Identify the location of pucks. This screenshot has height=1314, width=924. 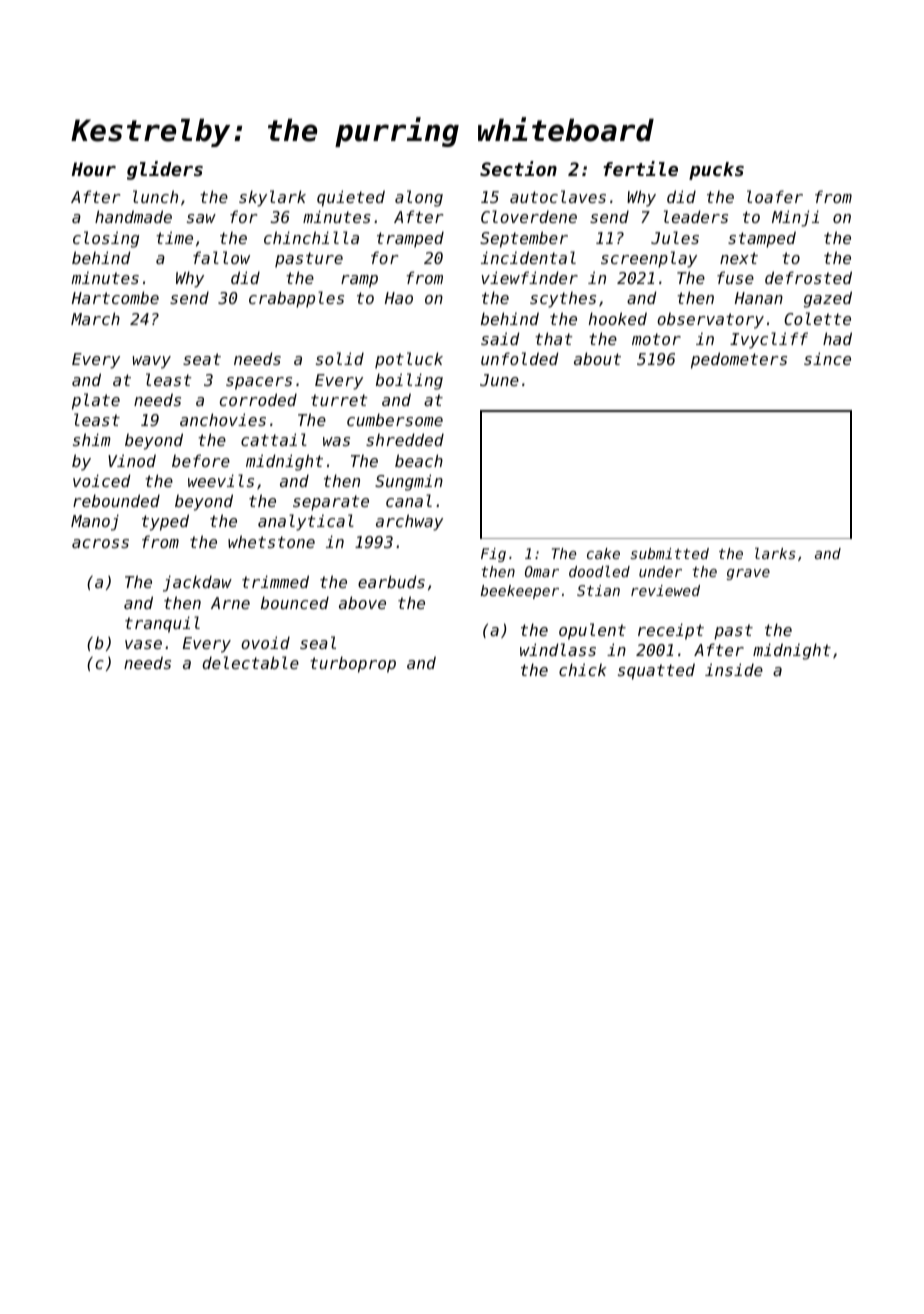
(716, 171).
